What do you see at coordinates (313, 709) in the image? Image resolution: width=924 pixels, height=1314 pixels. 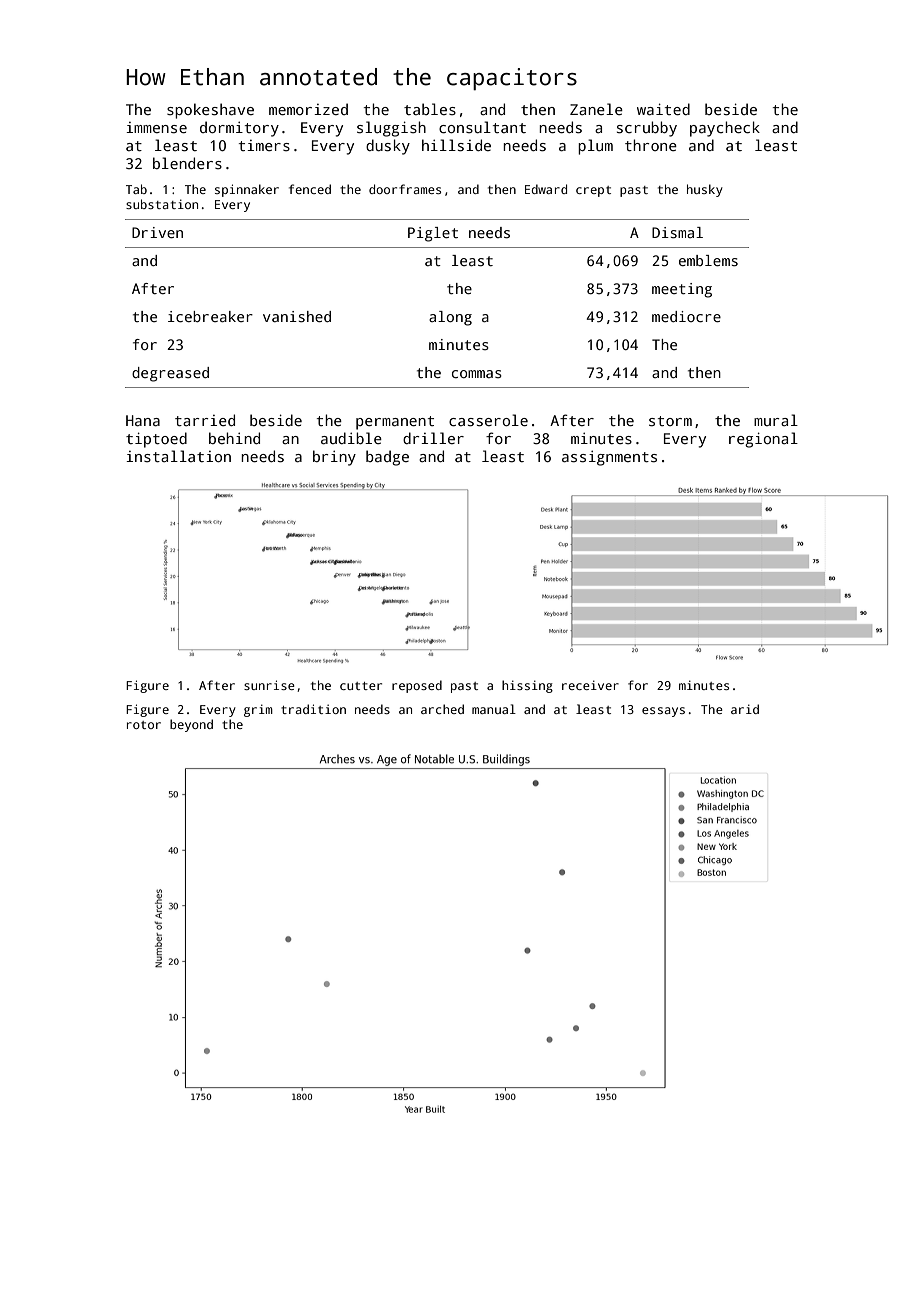 I see `tradition` at bounding box center [313, 709].
